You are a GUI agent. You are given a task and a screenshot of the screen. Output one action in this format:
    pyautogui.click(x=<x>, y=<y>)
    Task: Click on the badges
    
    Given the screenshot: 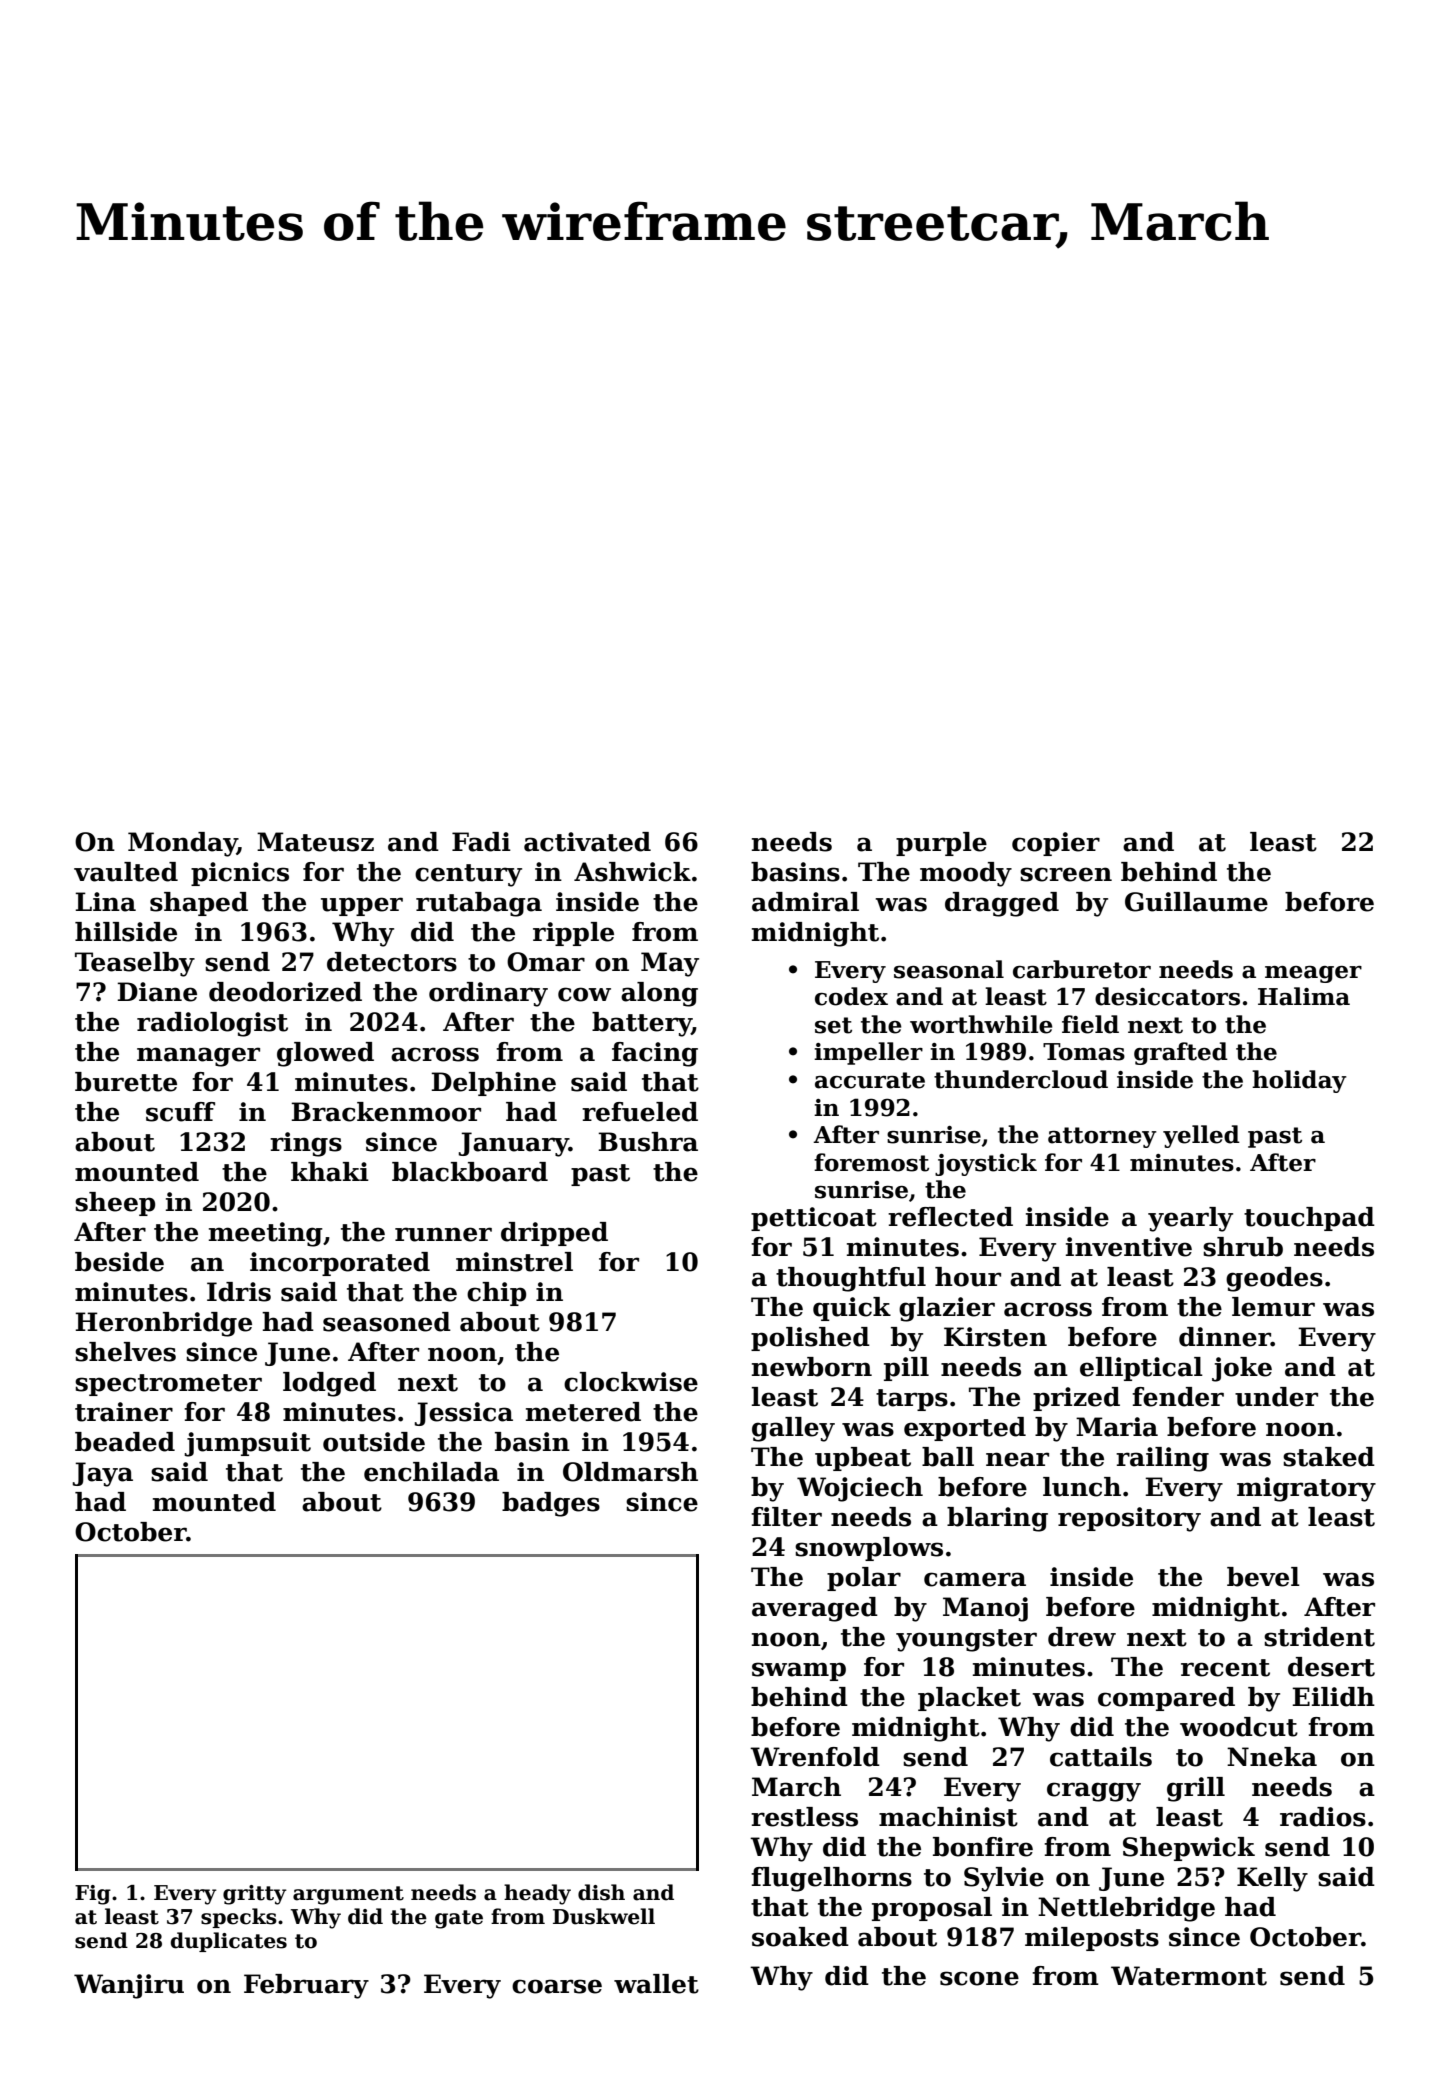 What is the action you would take?
    pyautogui.click(x=551, y=1504)
